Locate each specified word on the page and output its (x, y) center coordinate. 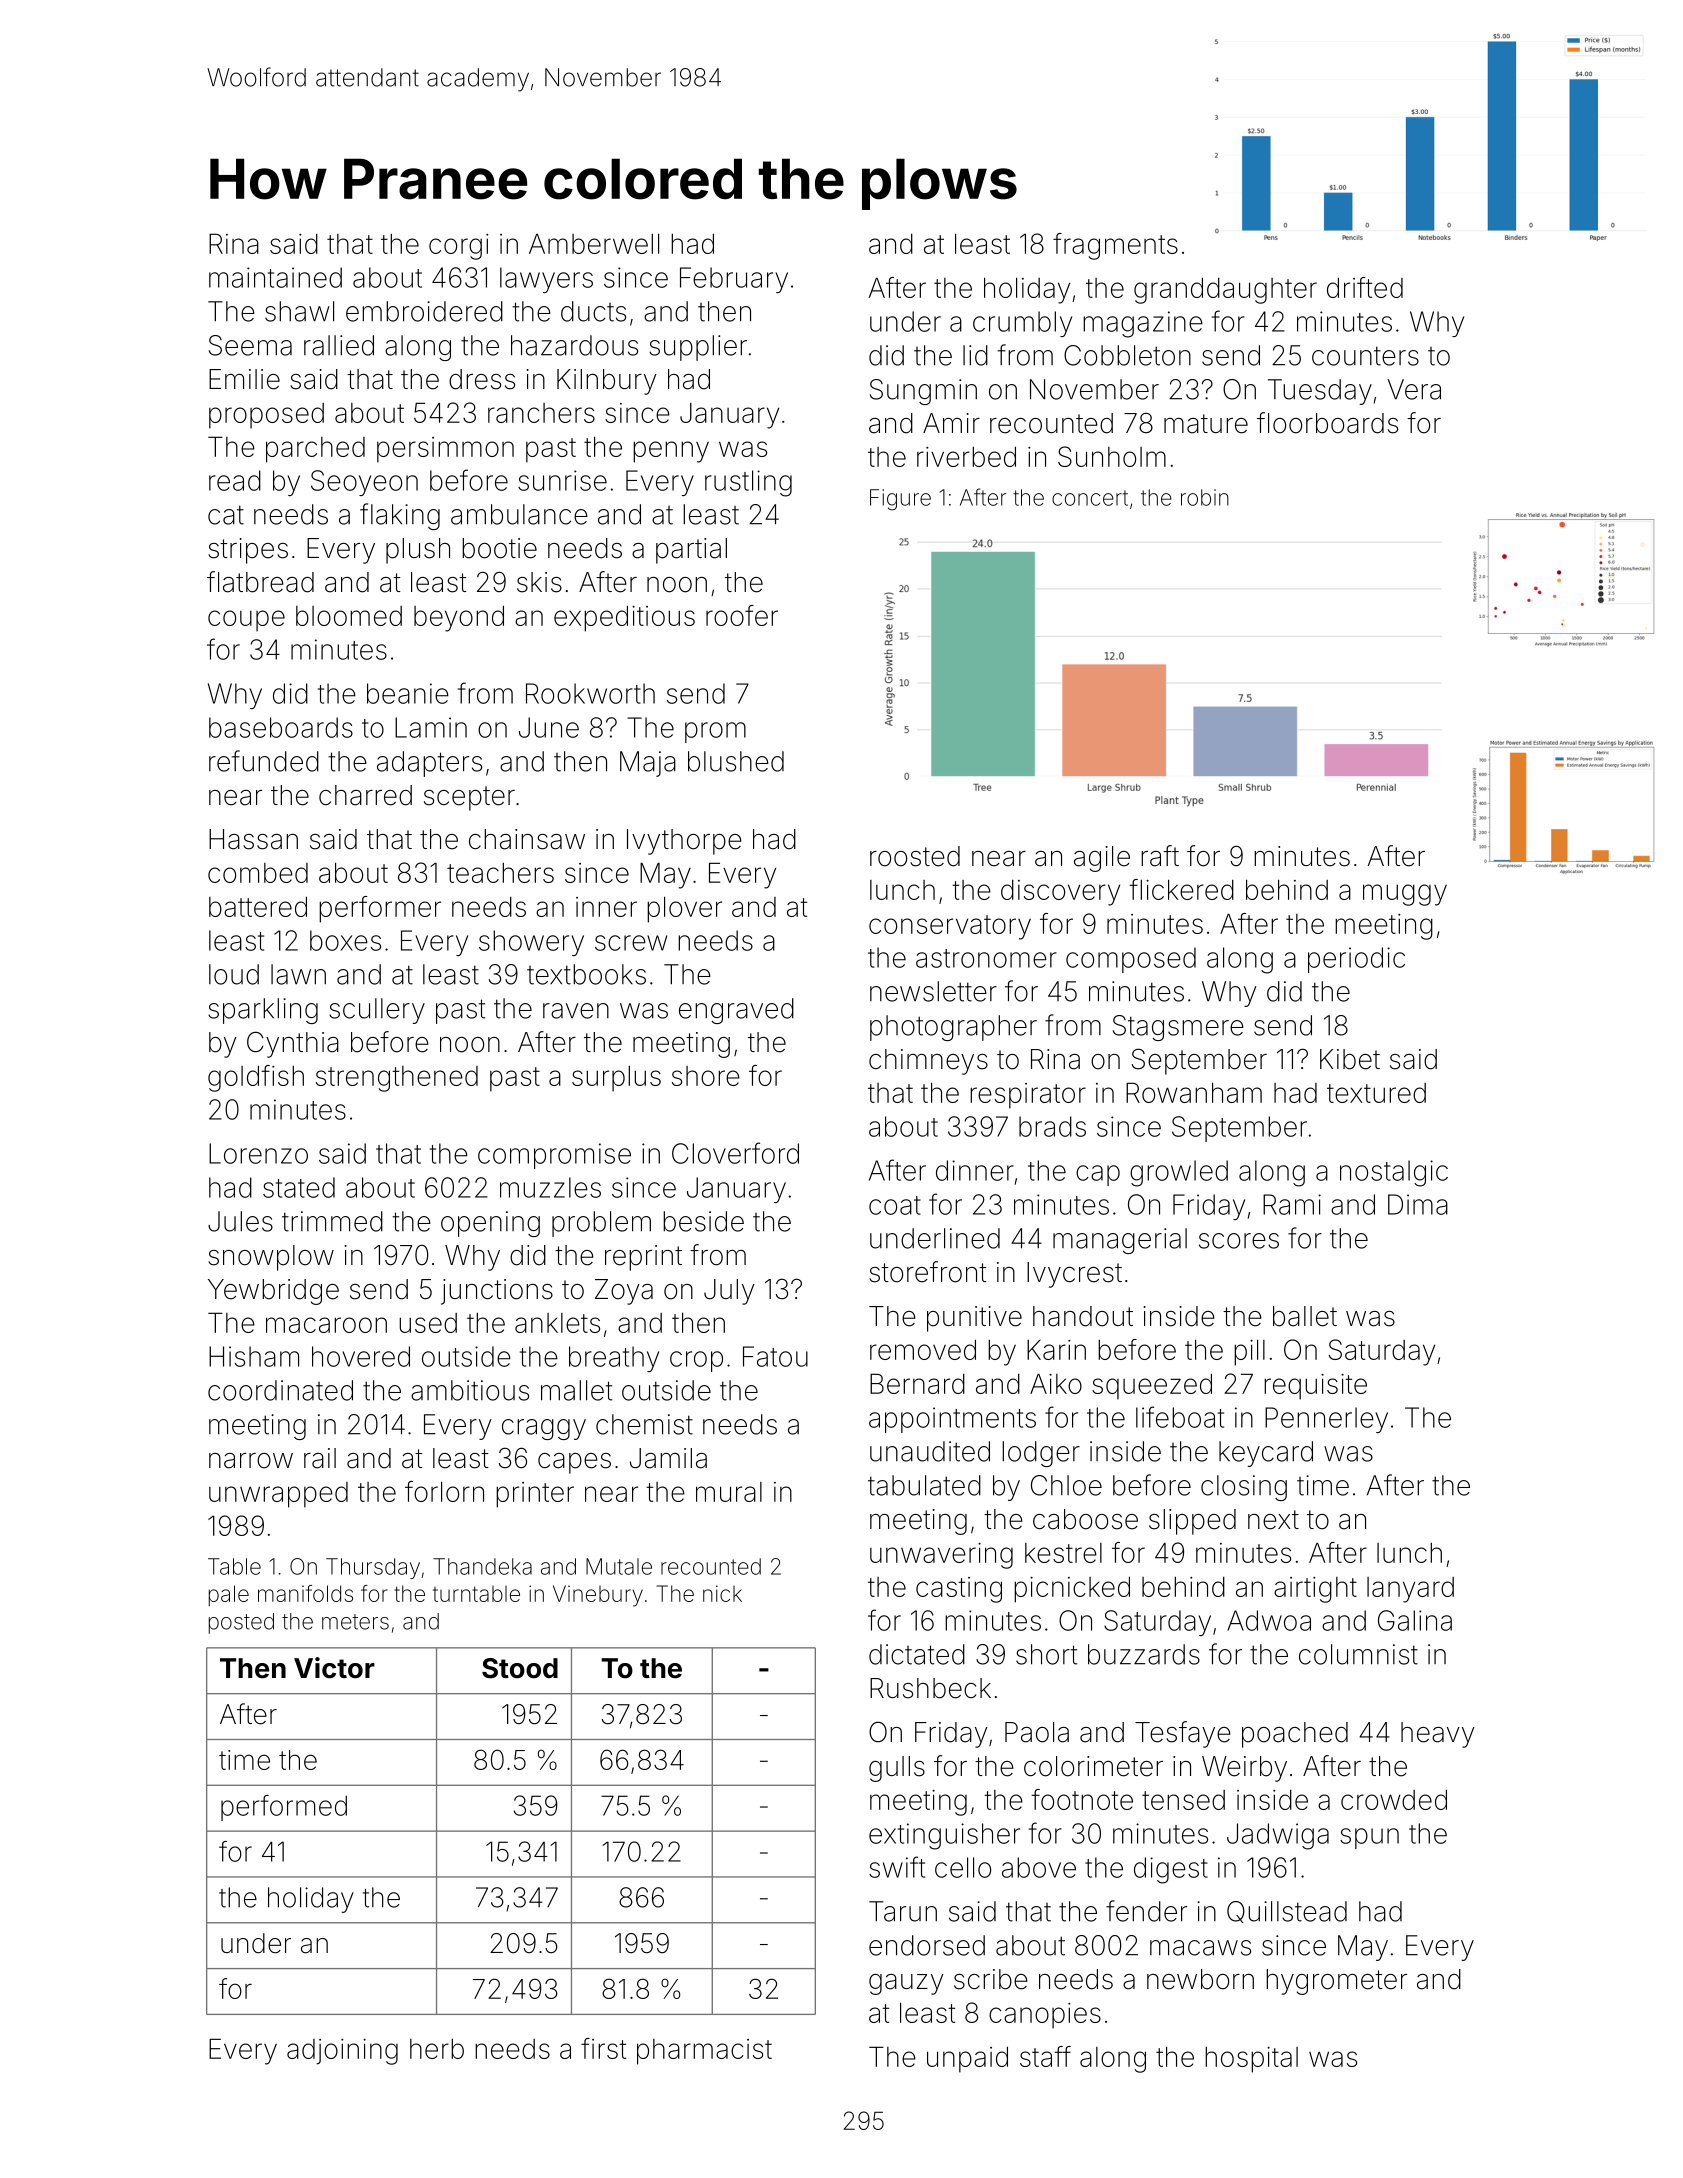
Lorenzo (258, 1153)
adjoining (342, 2052)
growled (1179, 1173)
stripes (248, 551)
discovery (1060, 893)
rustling (748, 483)
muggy (1405, 895)
